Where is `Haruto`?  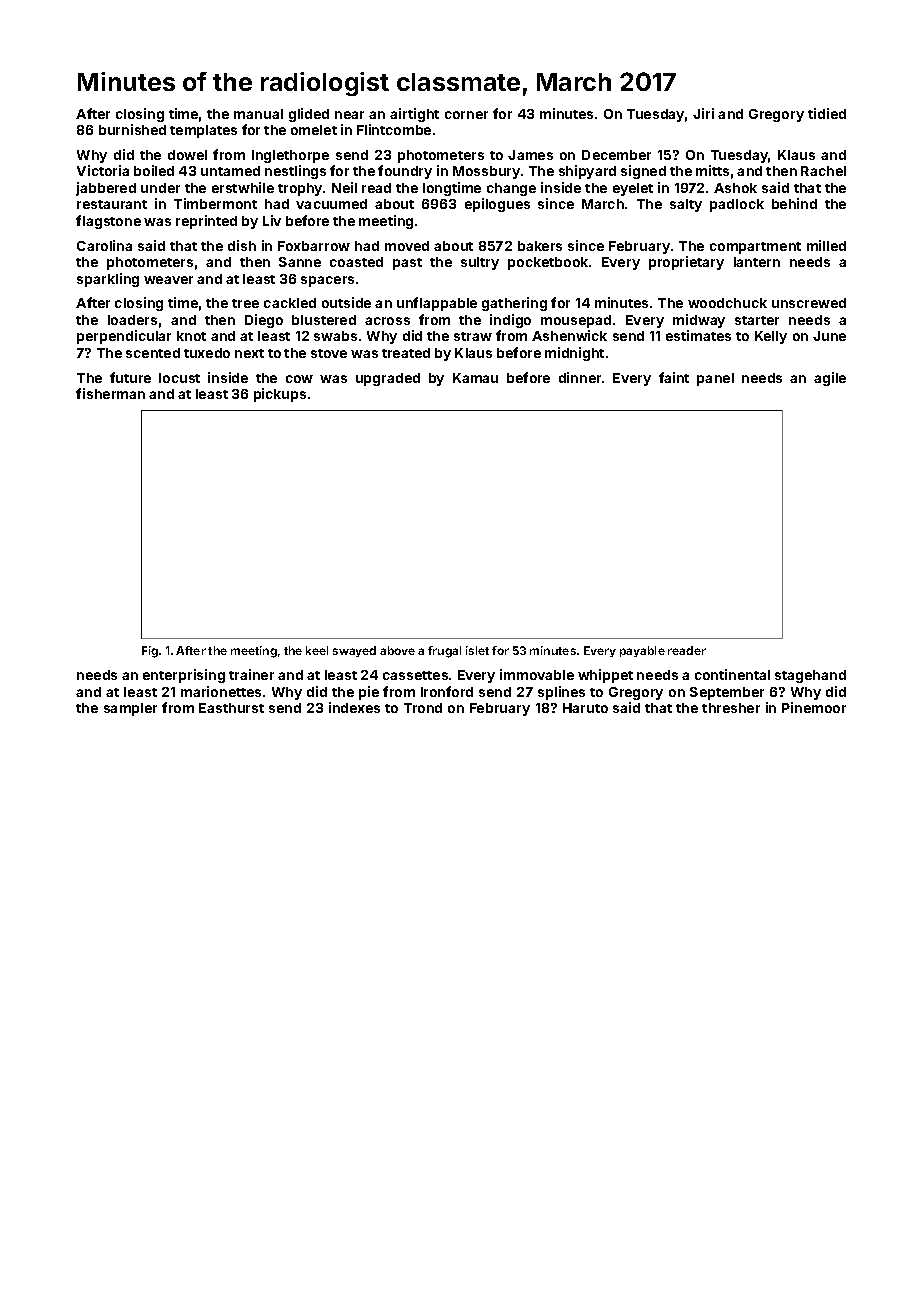
Haruto is located at coordinates (585, 708).
